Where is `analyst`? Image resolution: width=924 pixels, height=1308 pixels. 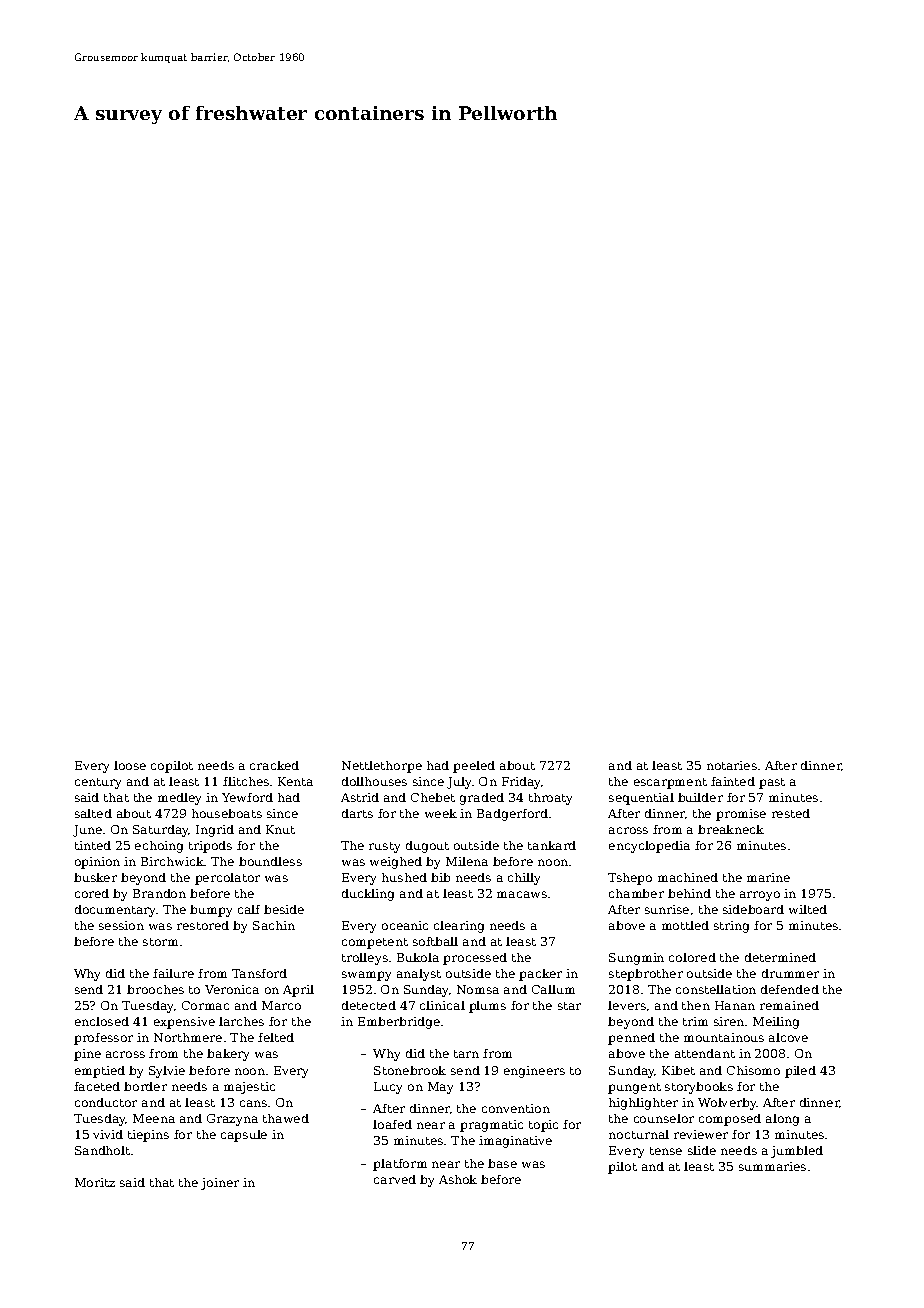 analyst is located at coordinates (419, 975).
